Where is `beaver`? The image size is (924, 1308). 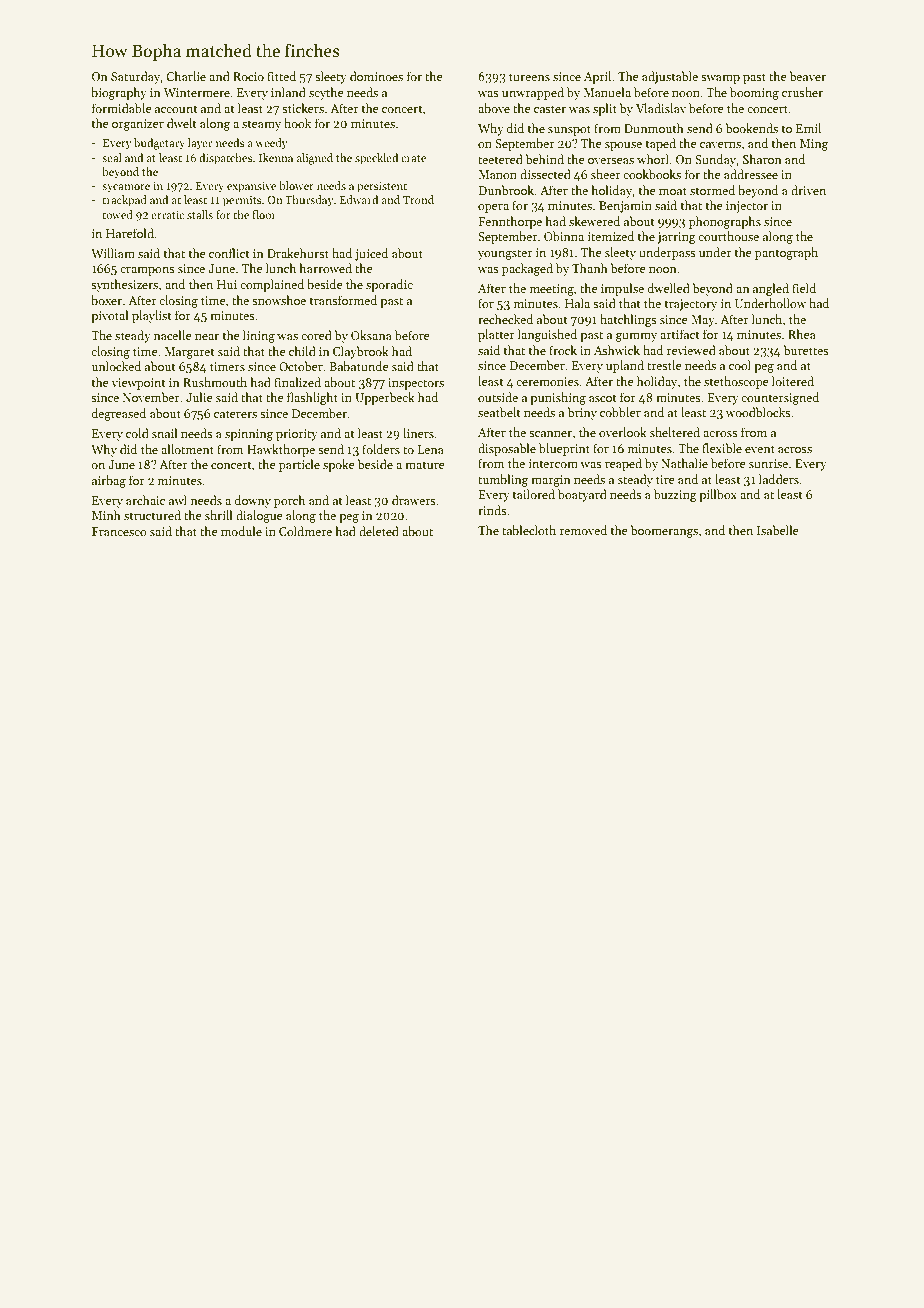 beaver is located at coordinates (807, 76).
